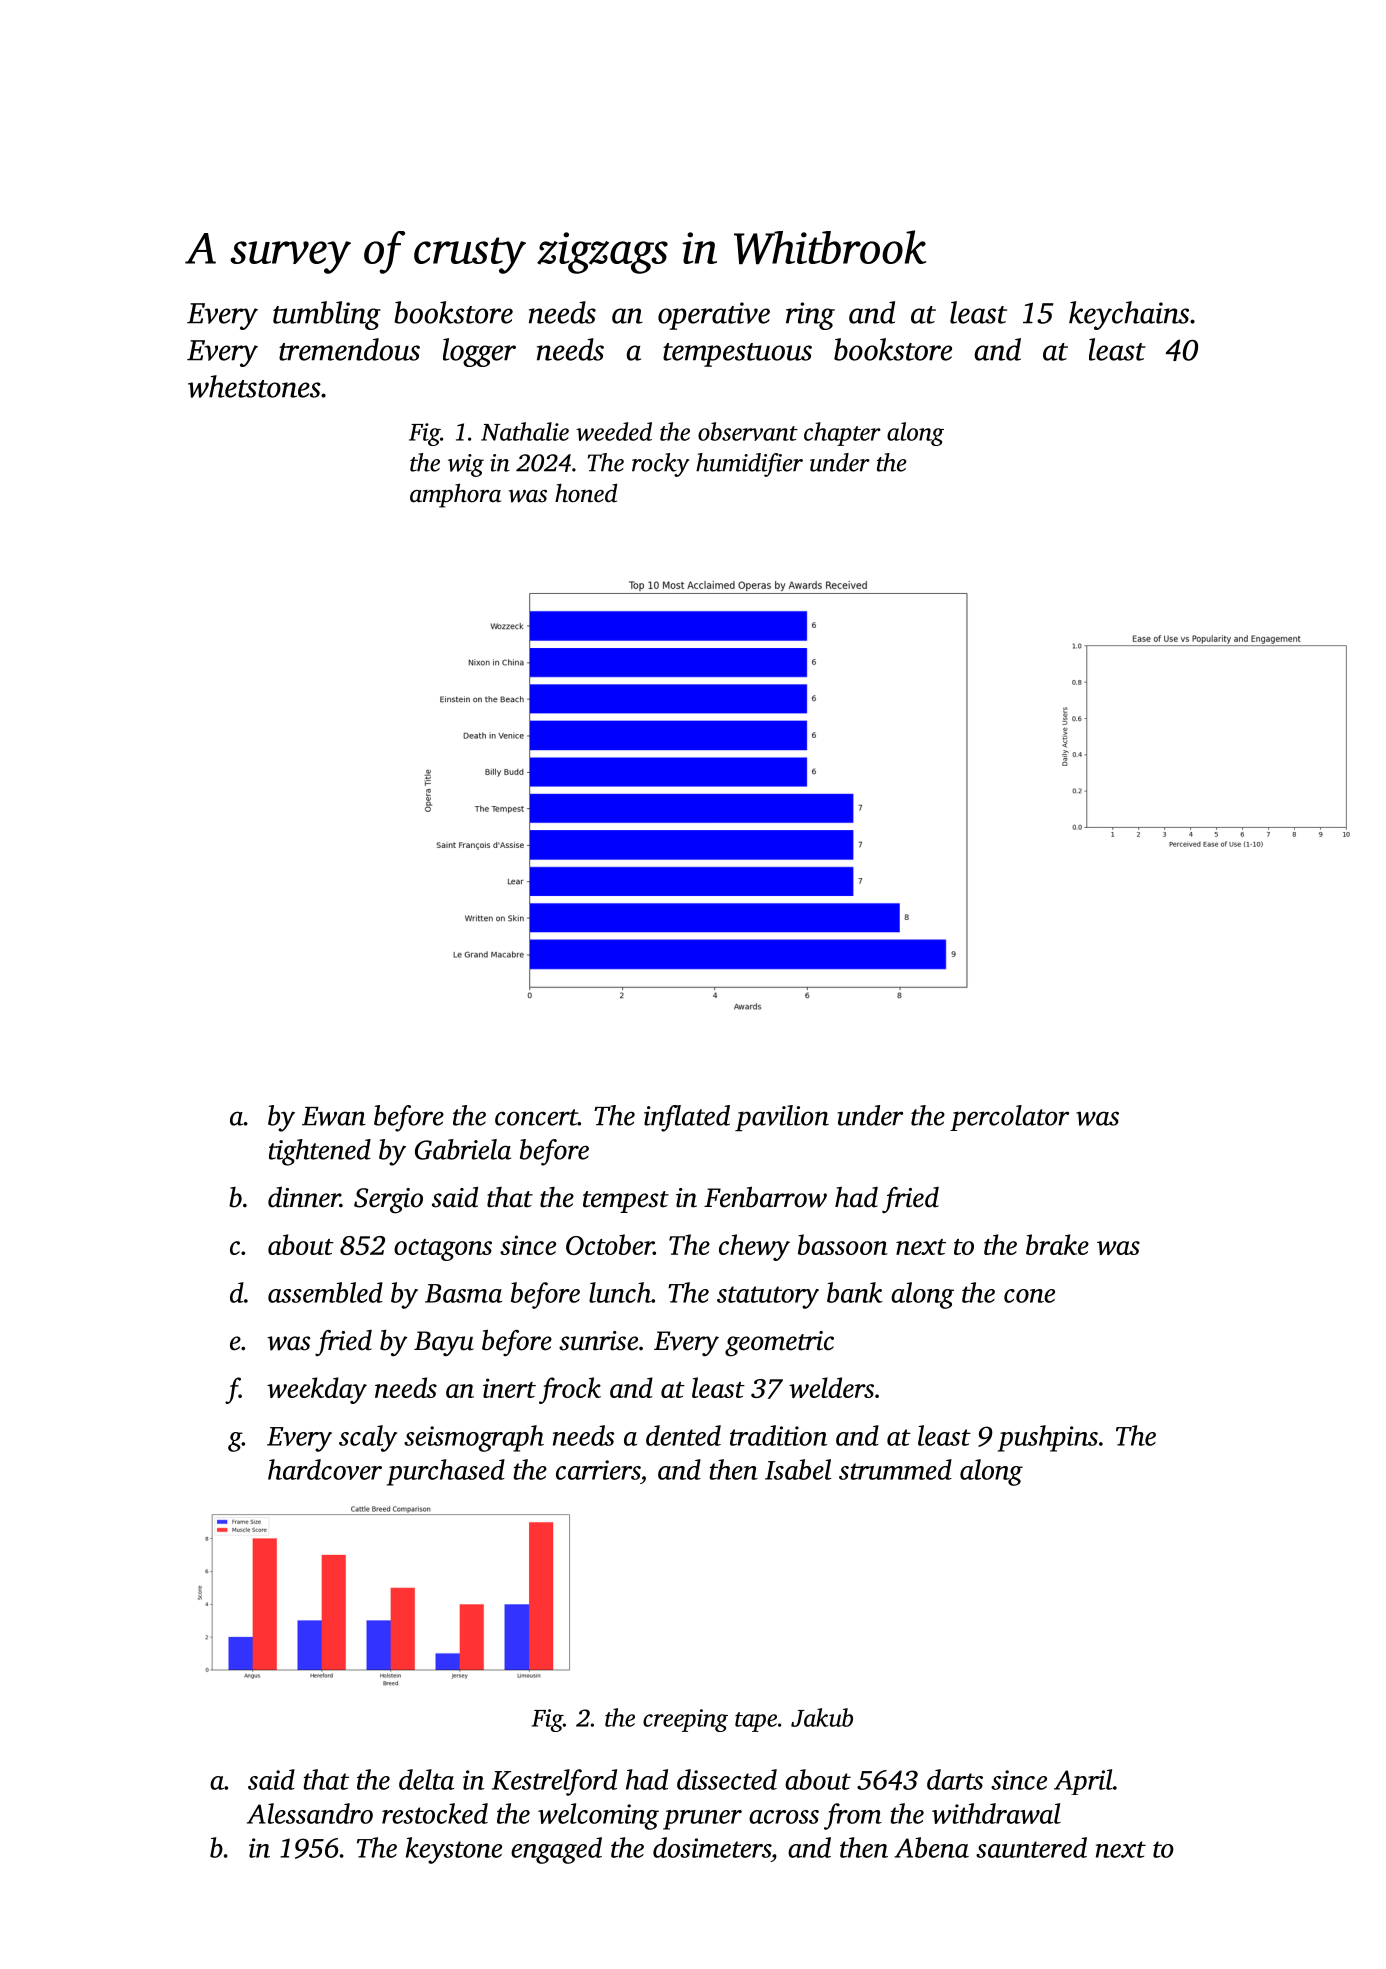 The image size is (1386, 1969). I want to click on sauntered, so click(1031, 1847).
